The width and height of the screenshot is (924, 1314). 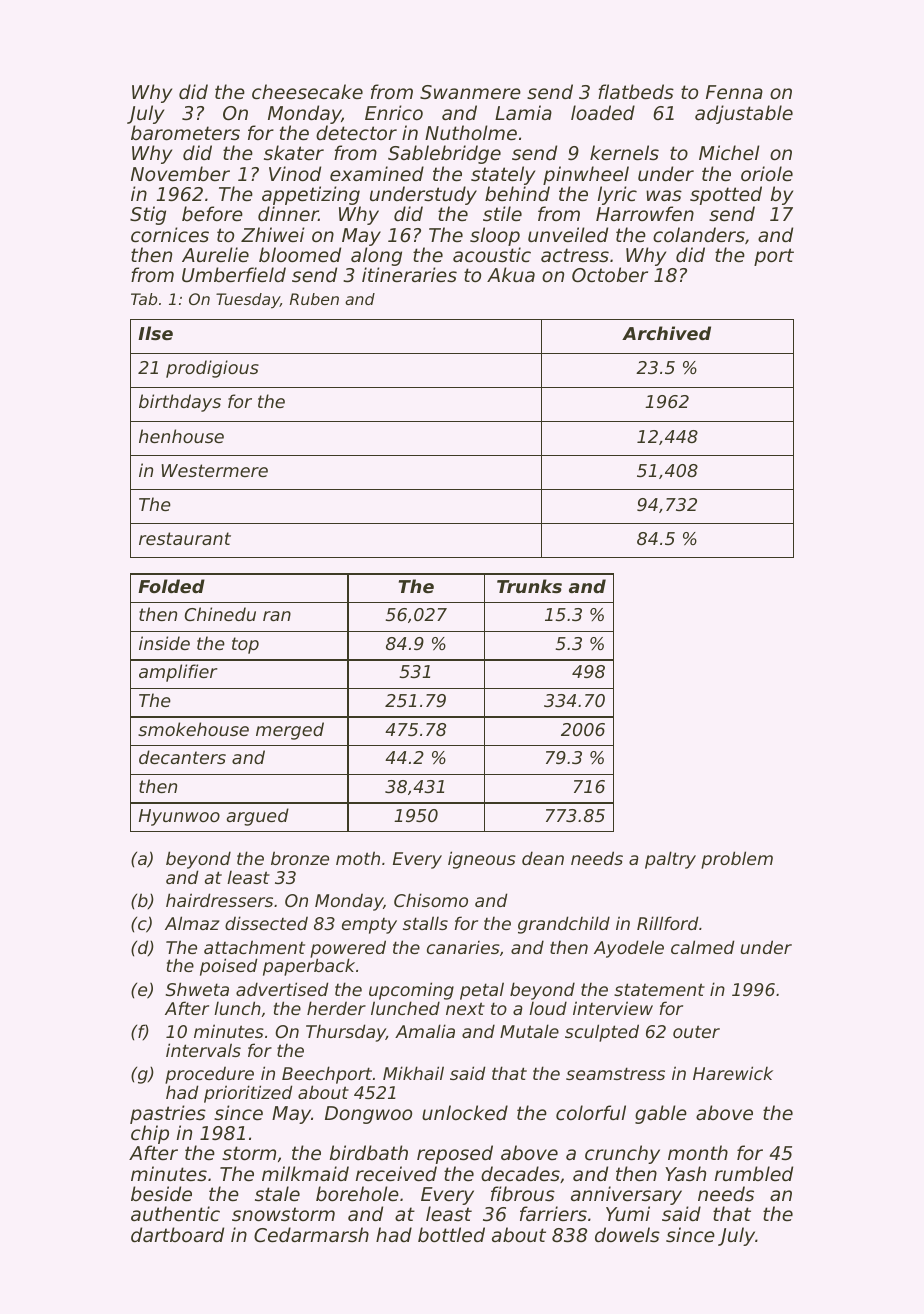 What do you see at coordinates (181, 436) in the screenshot?
I see `henhouse` at bounding box center [181, 436].
